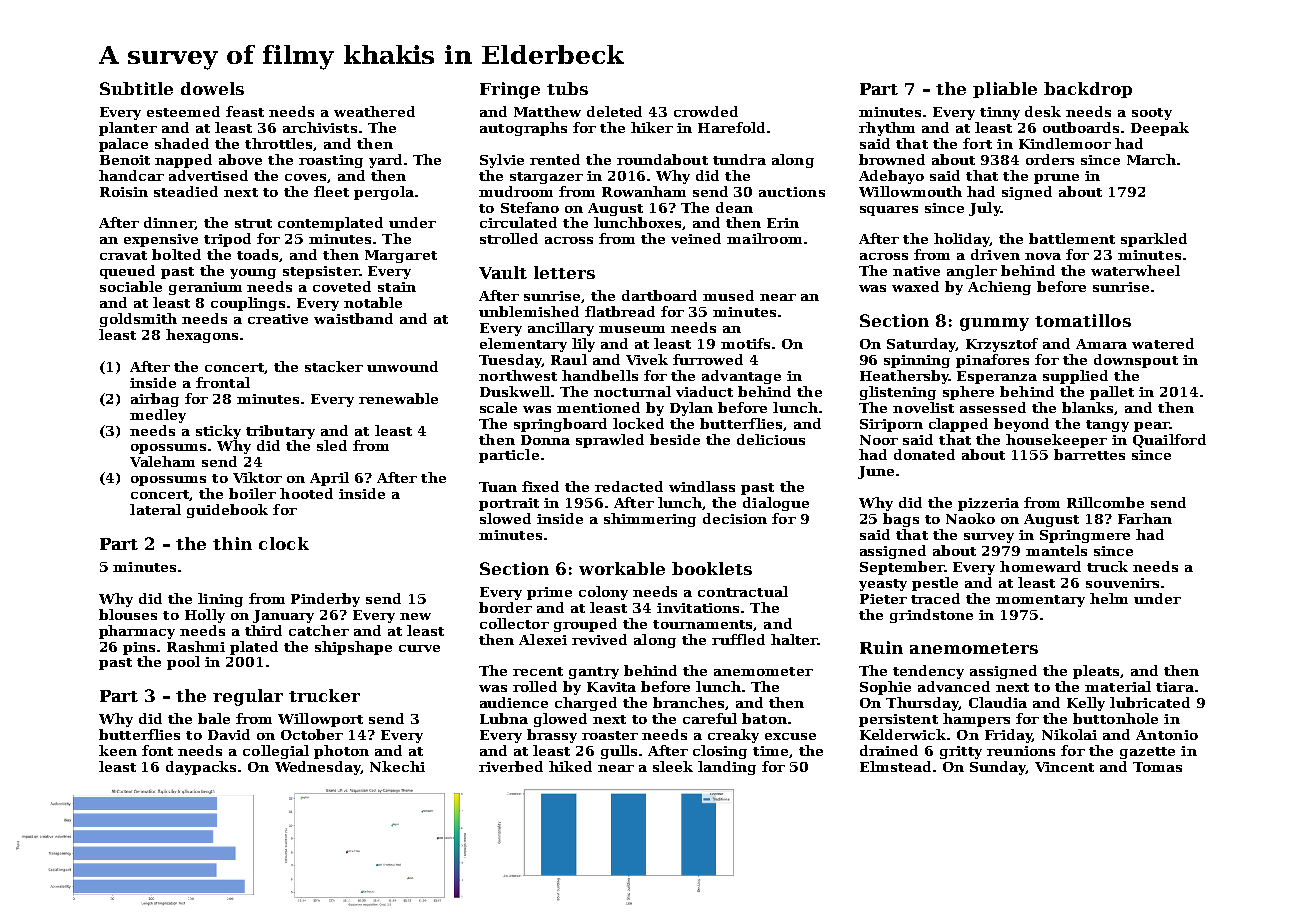 The height and width of the document is (924, 1308). What do you see at coordinates (325, 600) in the document?
I see `Pinderby` at bounding box center [325, 600].
